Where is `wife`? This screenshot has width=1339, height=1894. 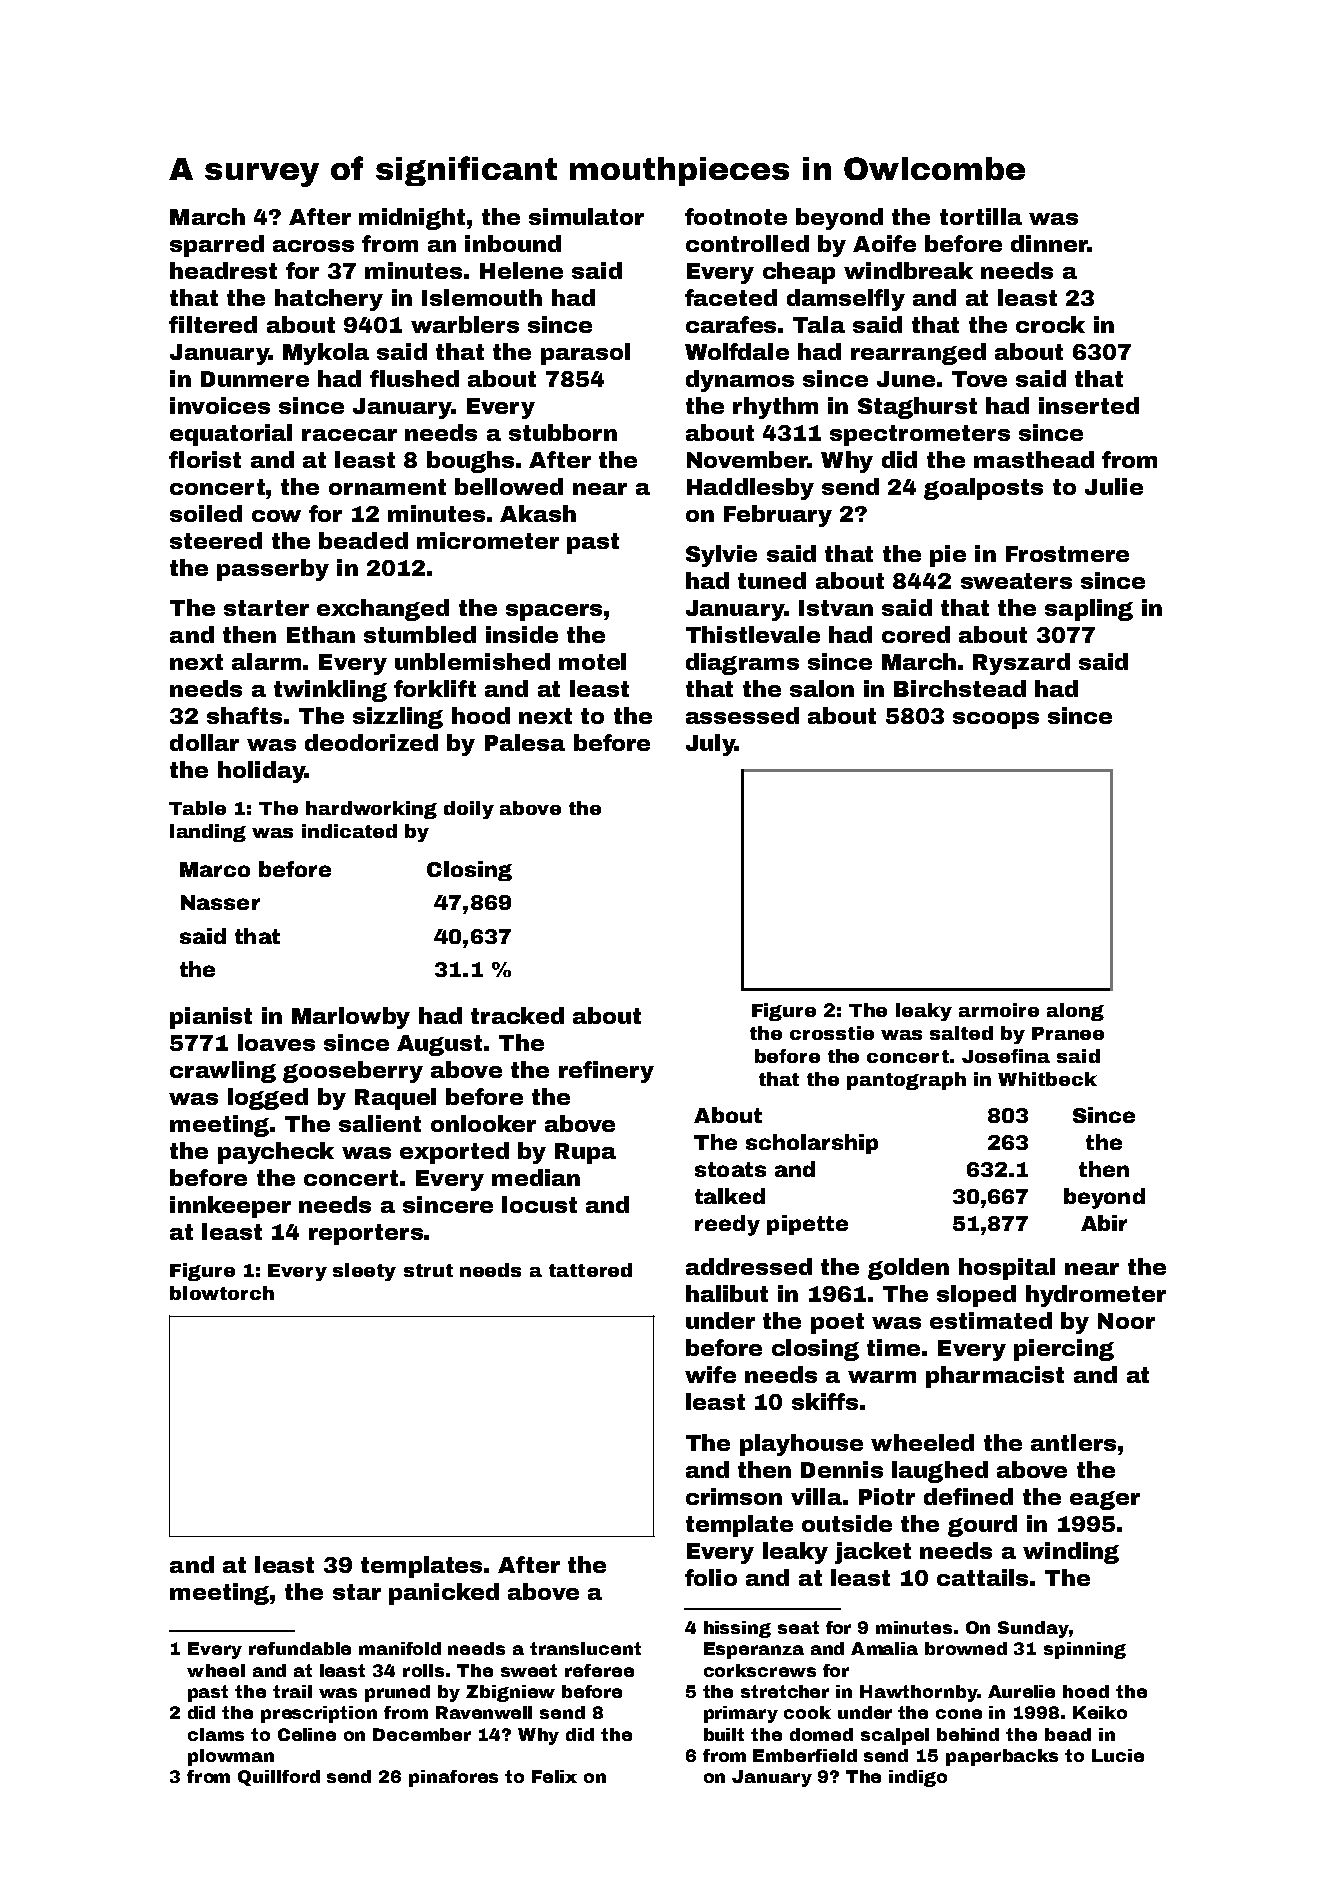
wife is located at coordinates (710, 1374).
